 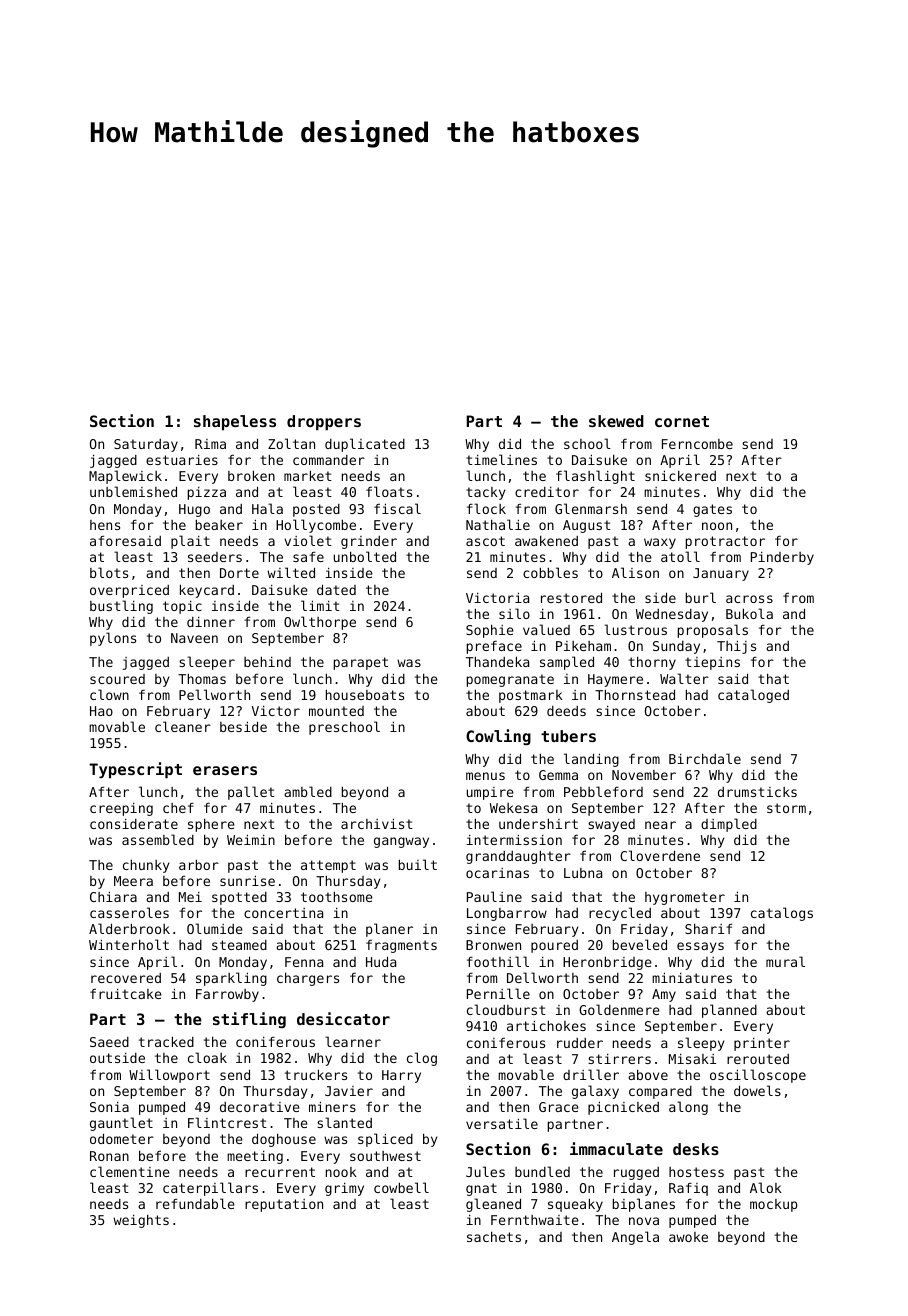 I want to click on assembled, so click(x=158, y=839).
